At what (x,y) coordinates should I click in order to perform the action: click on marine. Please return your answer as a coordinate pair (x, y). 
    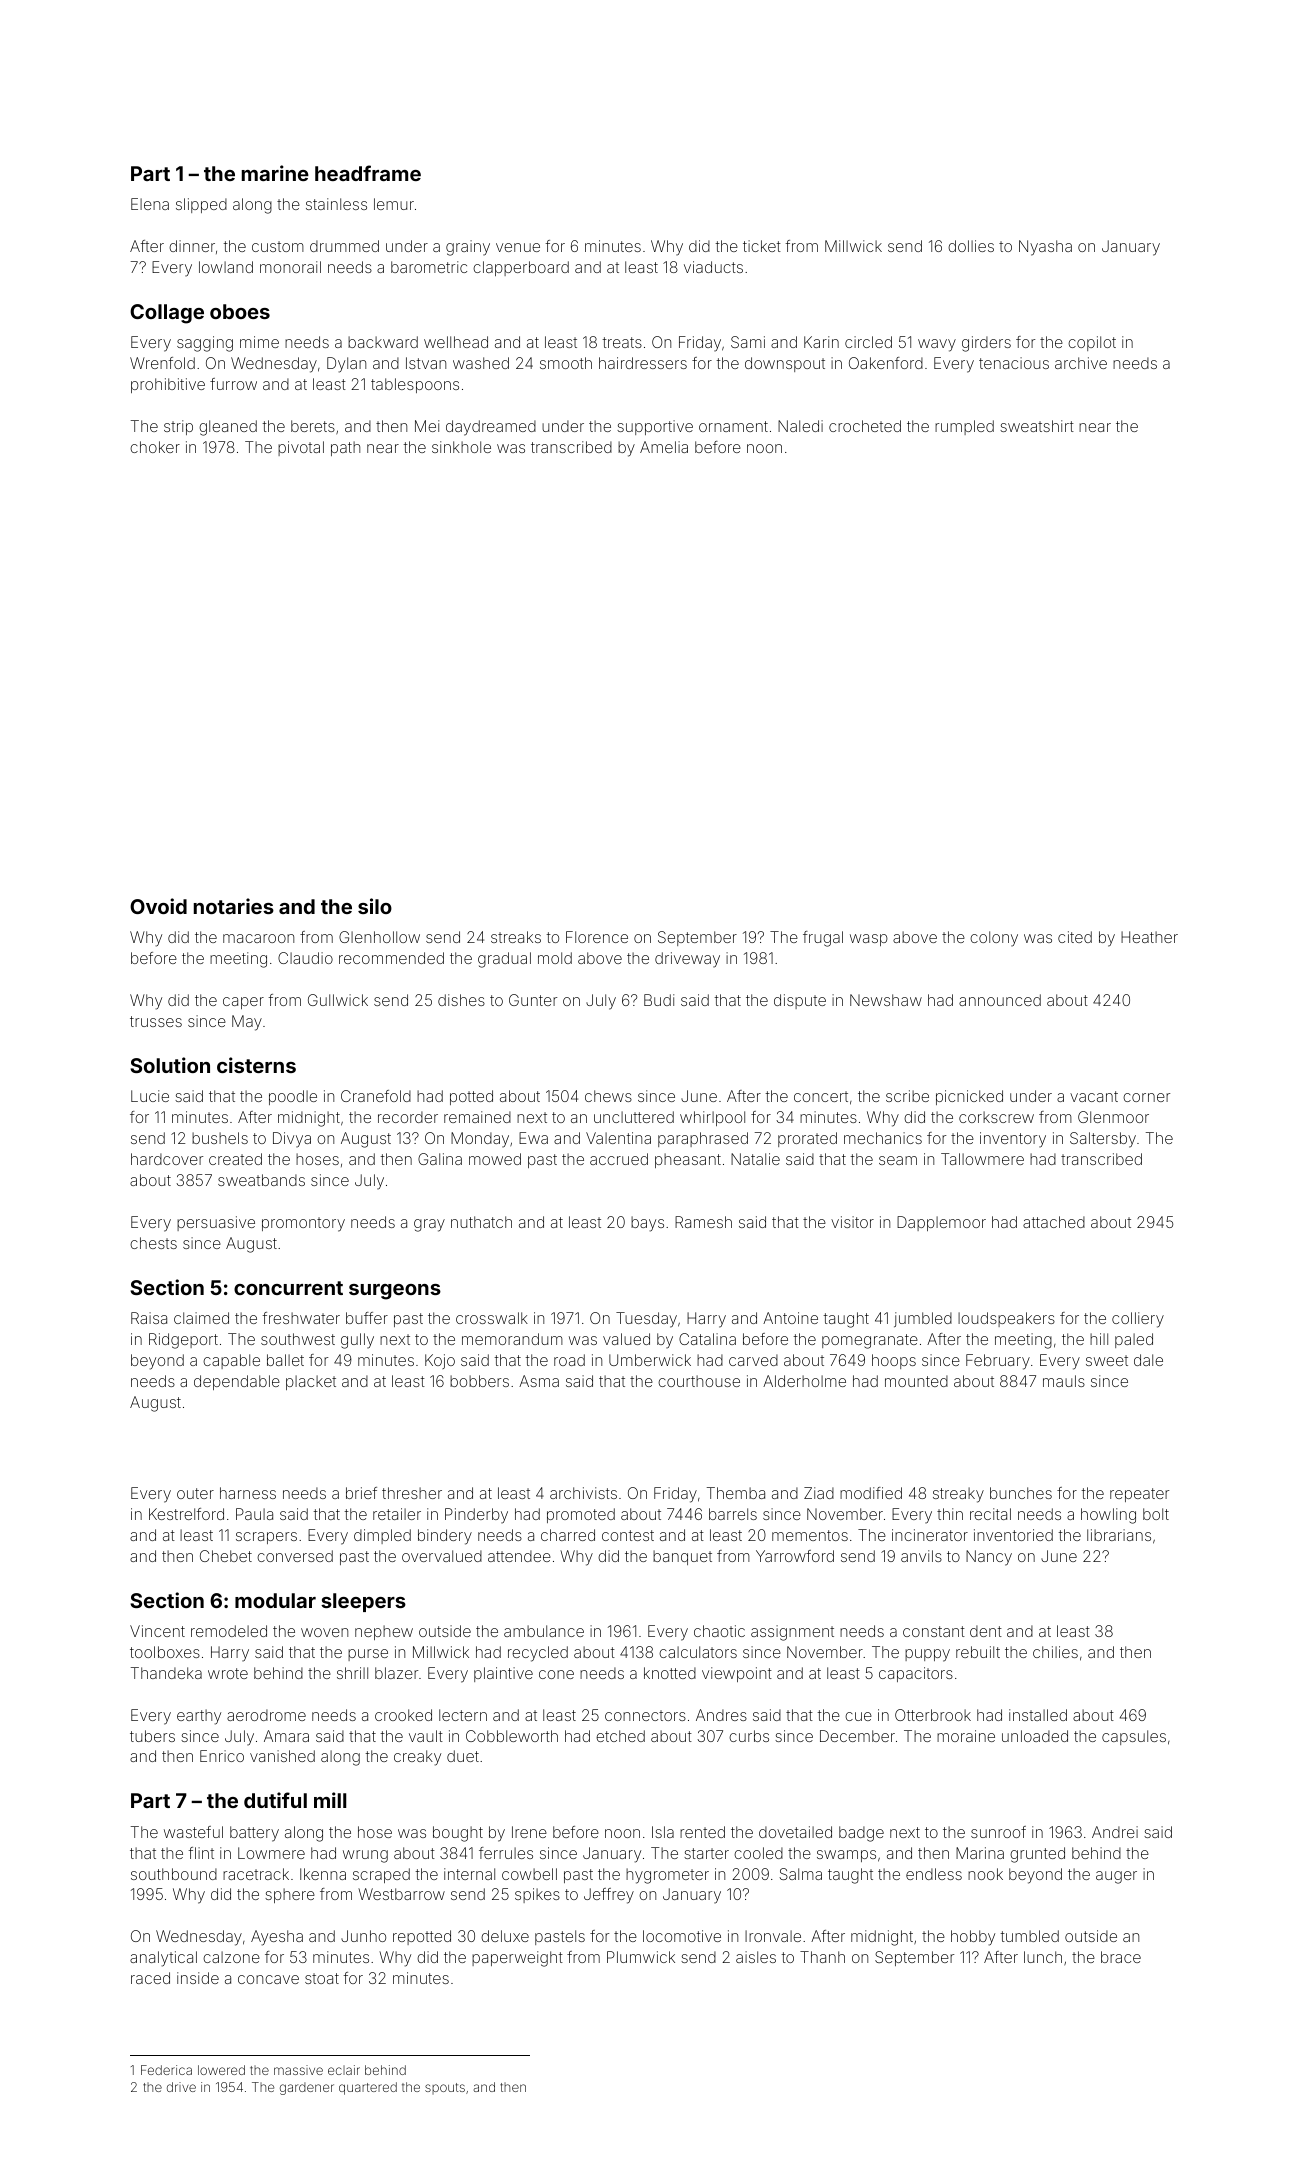
    Looking at the image, I should click on (275, 173).
